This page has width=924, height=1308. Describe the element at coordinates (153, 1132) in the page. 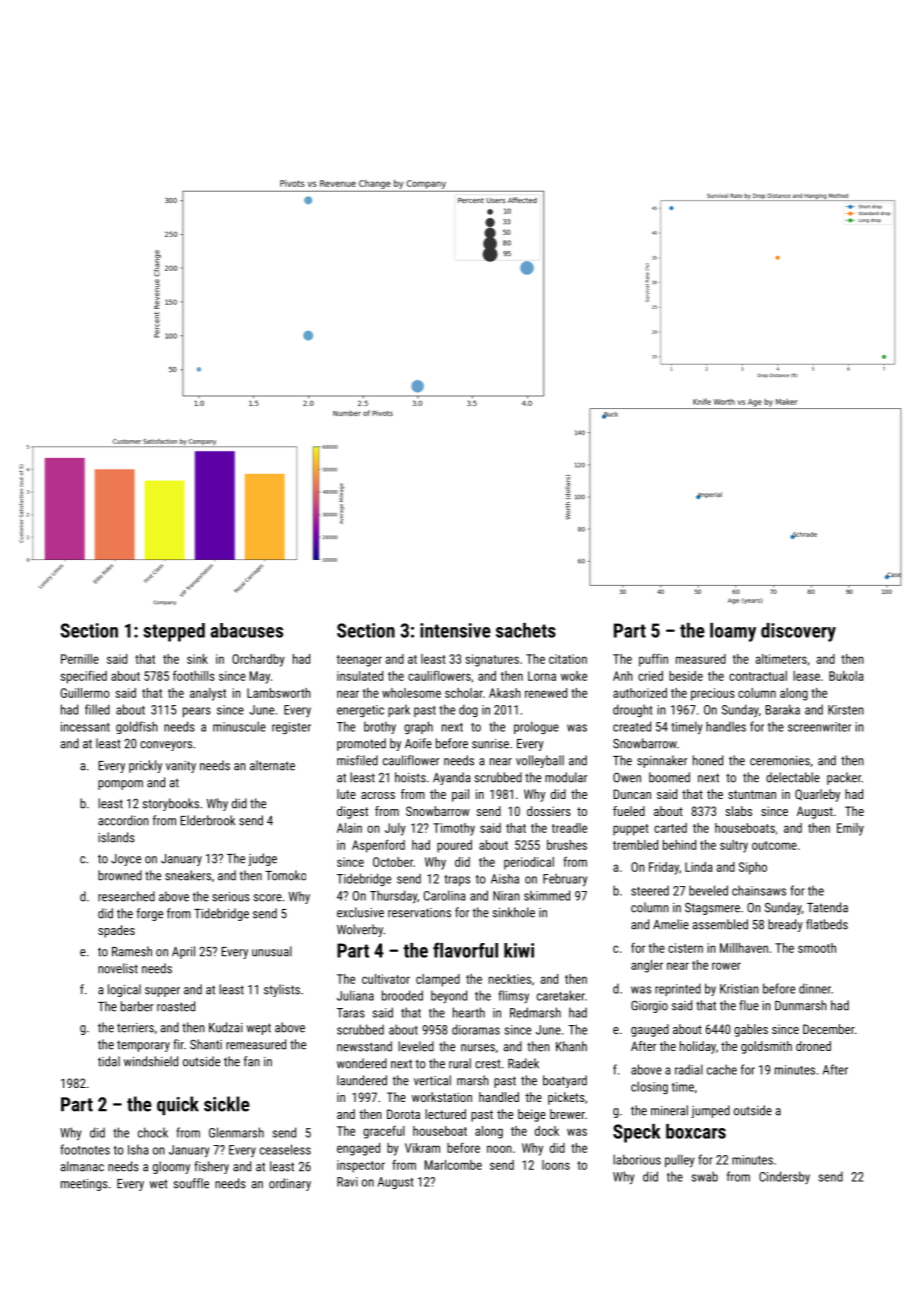

I see `chock` at that location.
